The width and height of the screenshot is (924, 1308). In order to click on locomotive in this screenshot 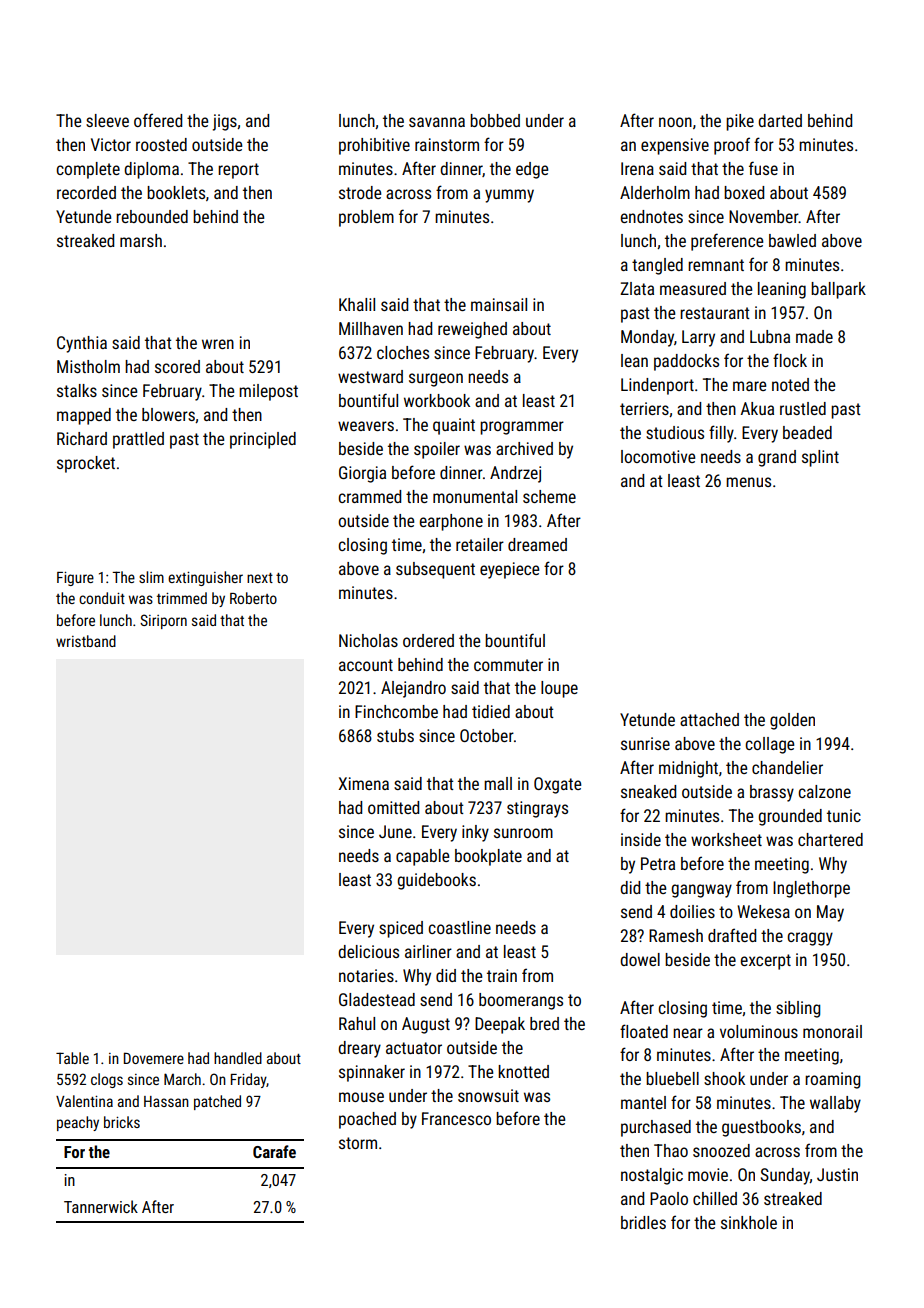, I will do `click(658, 456)`.
